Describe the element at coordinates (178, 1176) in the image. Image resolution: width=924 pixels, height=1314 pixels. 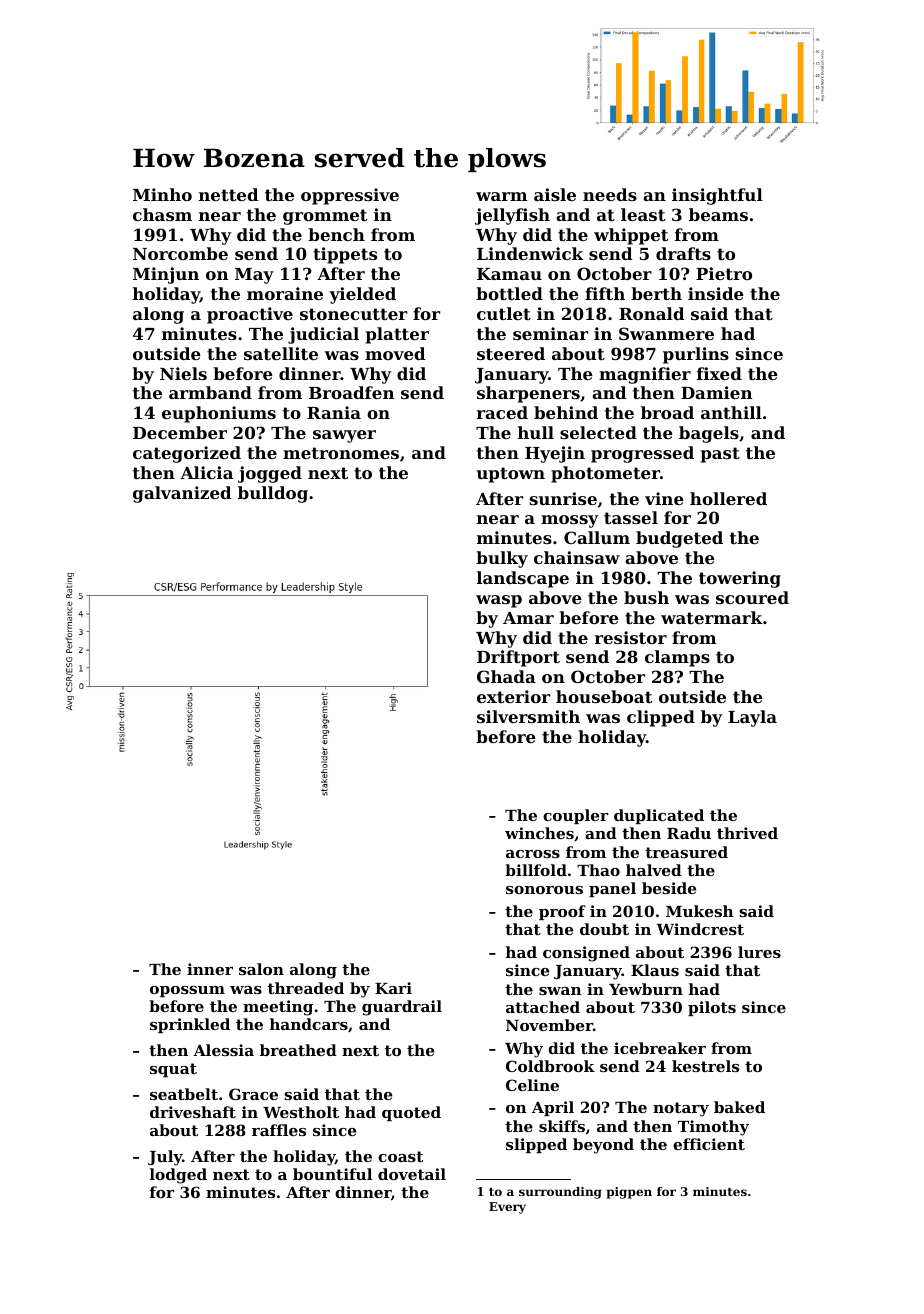
I see `lodged` at that location.
